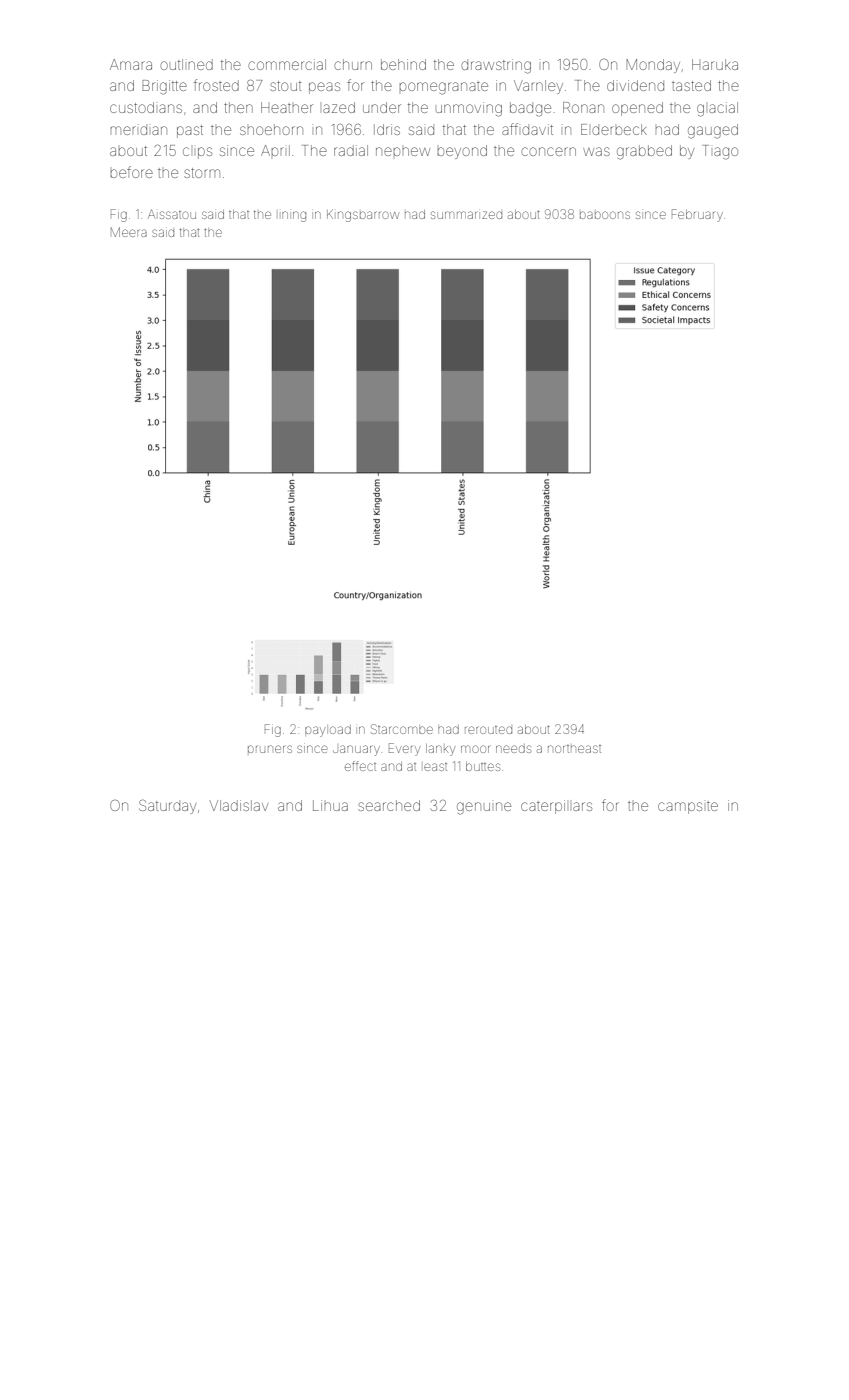 The image size is (849, 1400). What do you see at coordinates (129, 232) in the screenshot?
I see `Meera` at bounding box center [129, 232].
